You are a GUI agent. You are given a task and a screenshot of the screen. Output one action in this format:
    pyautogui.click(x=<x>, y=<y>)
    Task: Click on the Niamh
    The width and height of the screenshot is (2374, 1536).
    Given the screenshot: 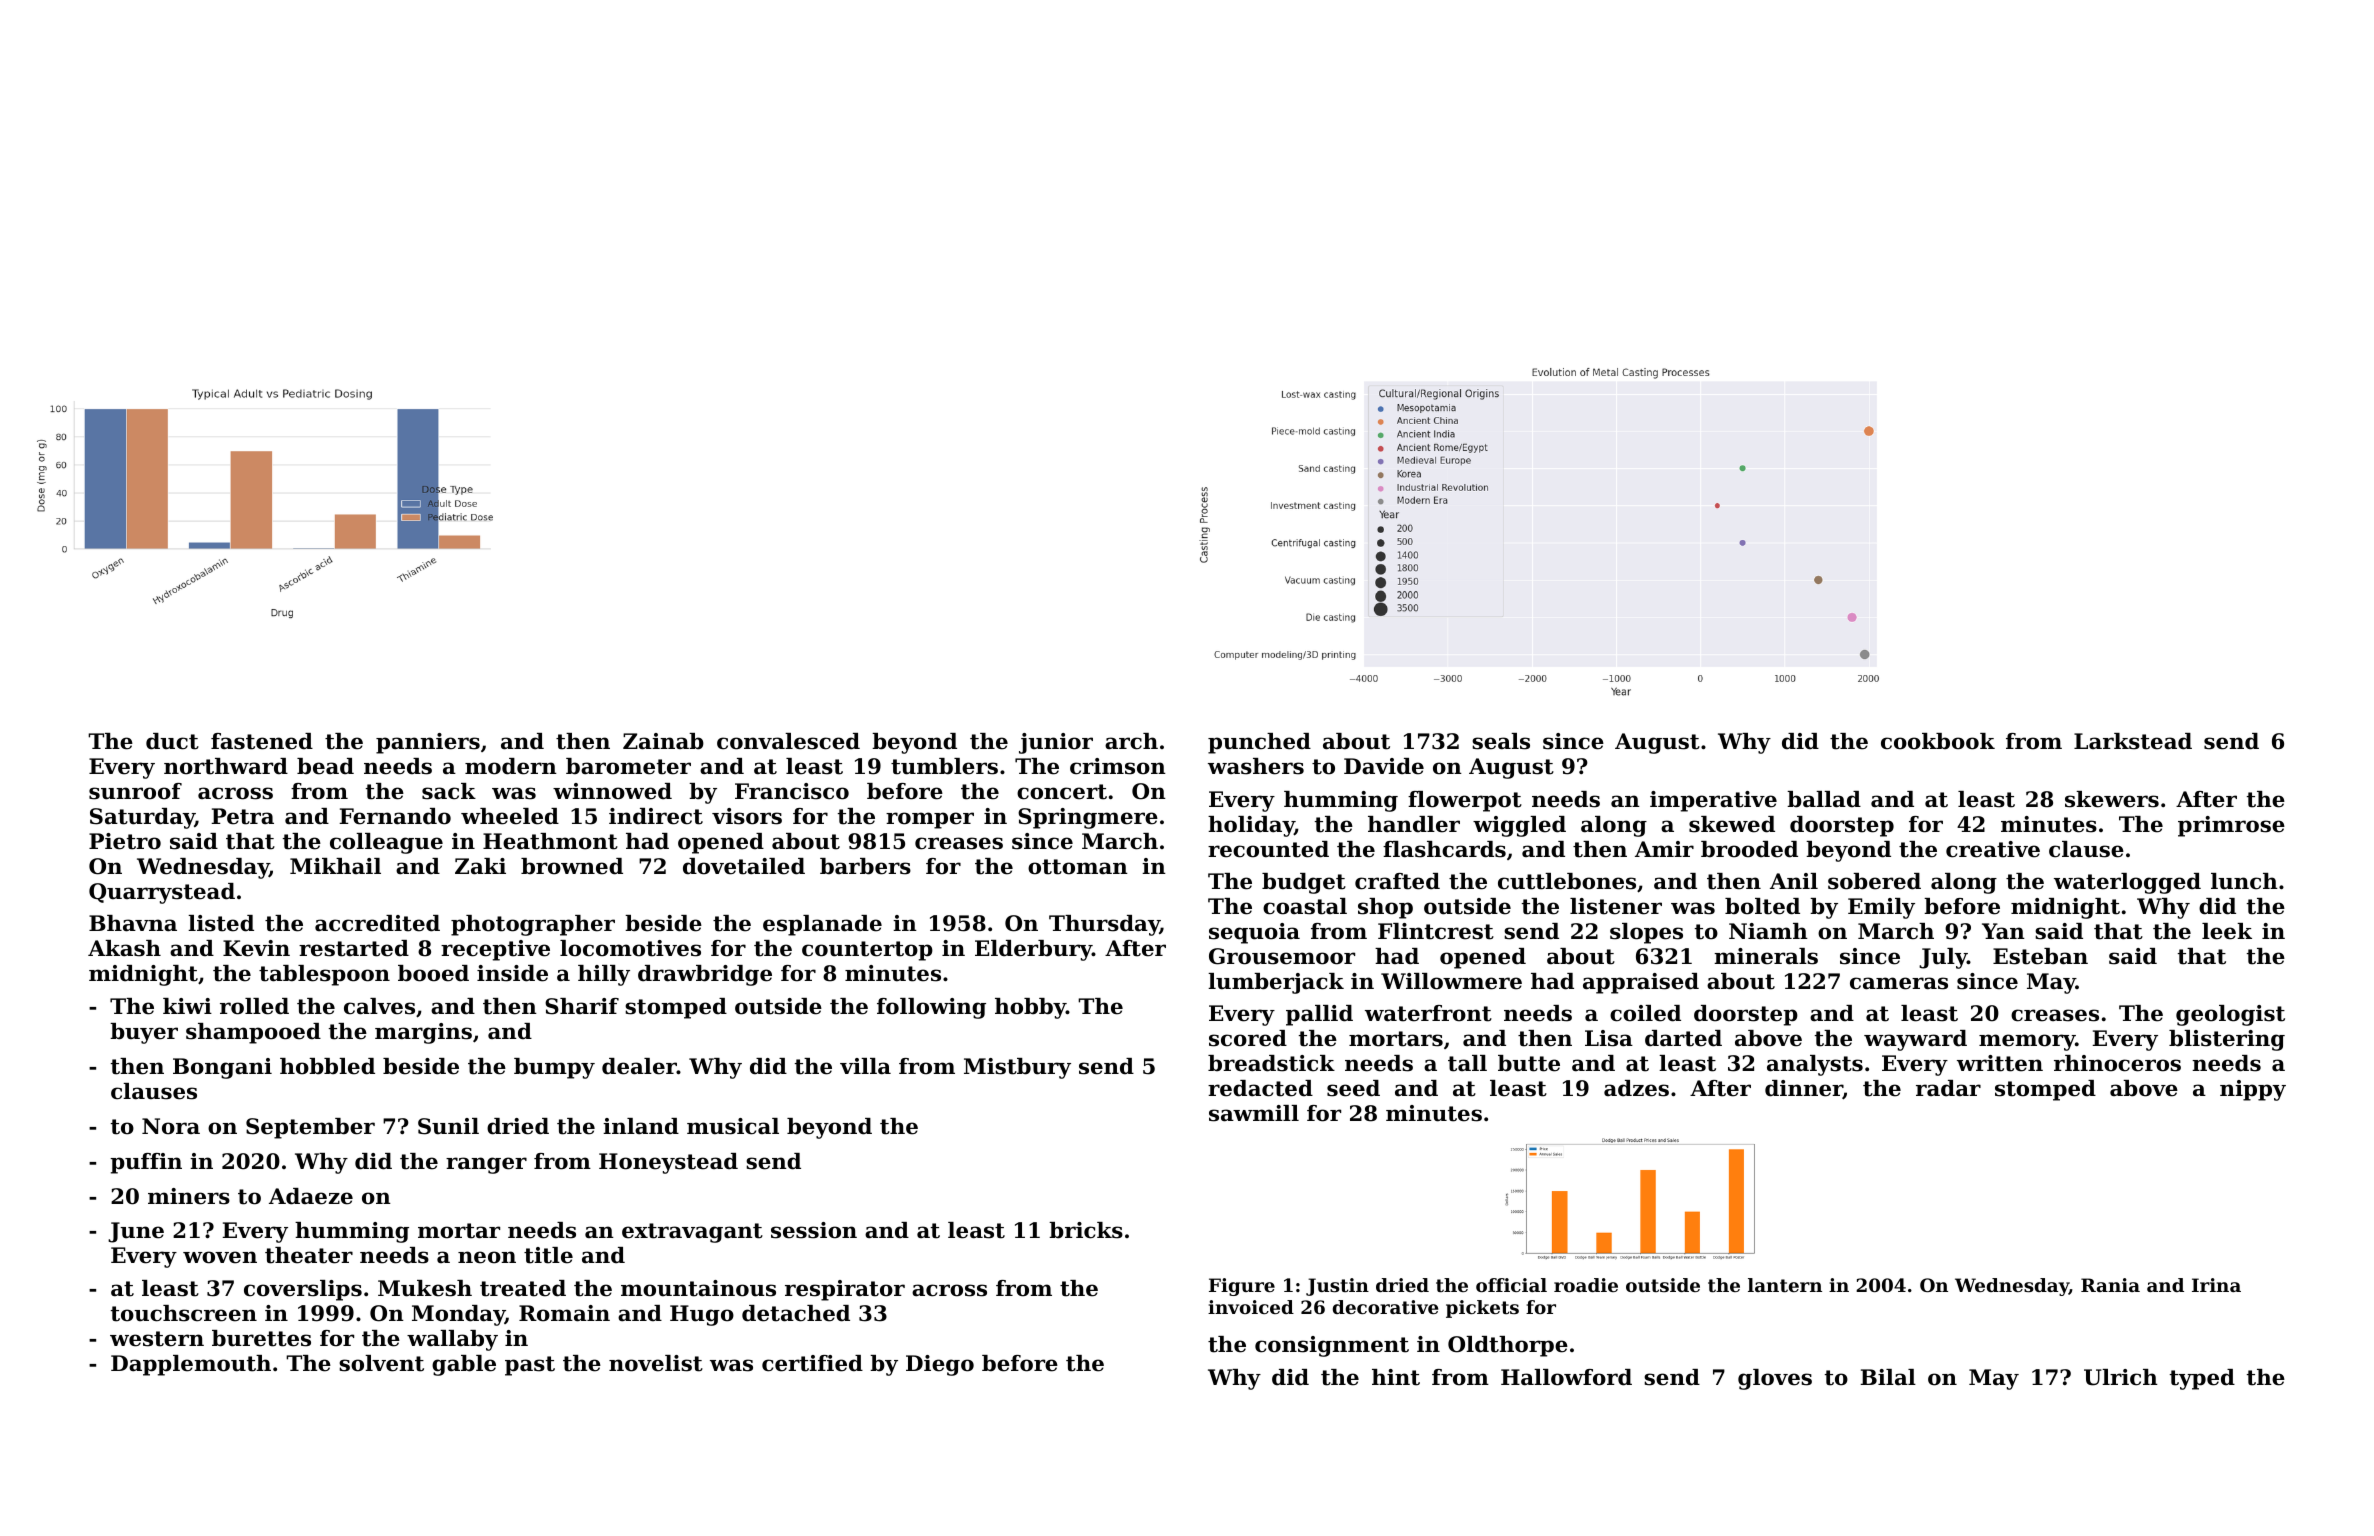 What is the action you would take?
    pyautogui.click(x=1768, y=931)
